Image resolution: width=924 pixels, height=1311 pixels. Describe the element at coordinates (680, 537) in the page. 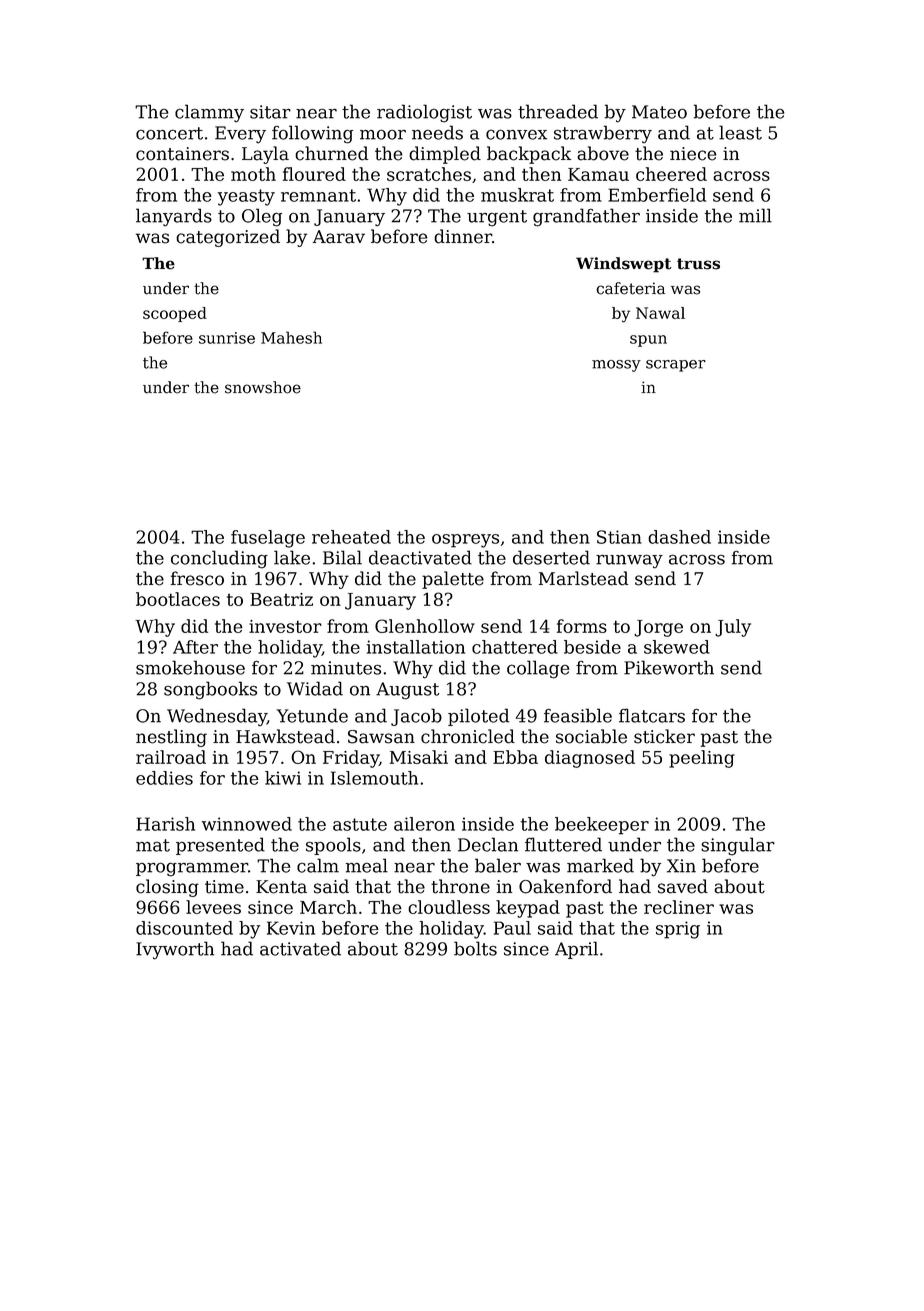

I see `dashed` at that location.
